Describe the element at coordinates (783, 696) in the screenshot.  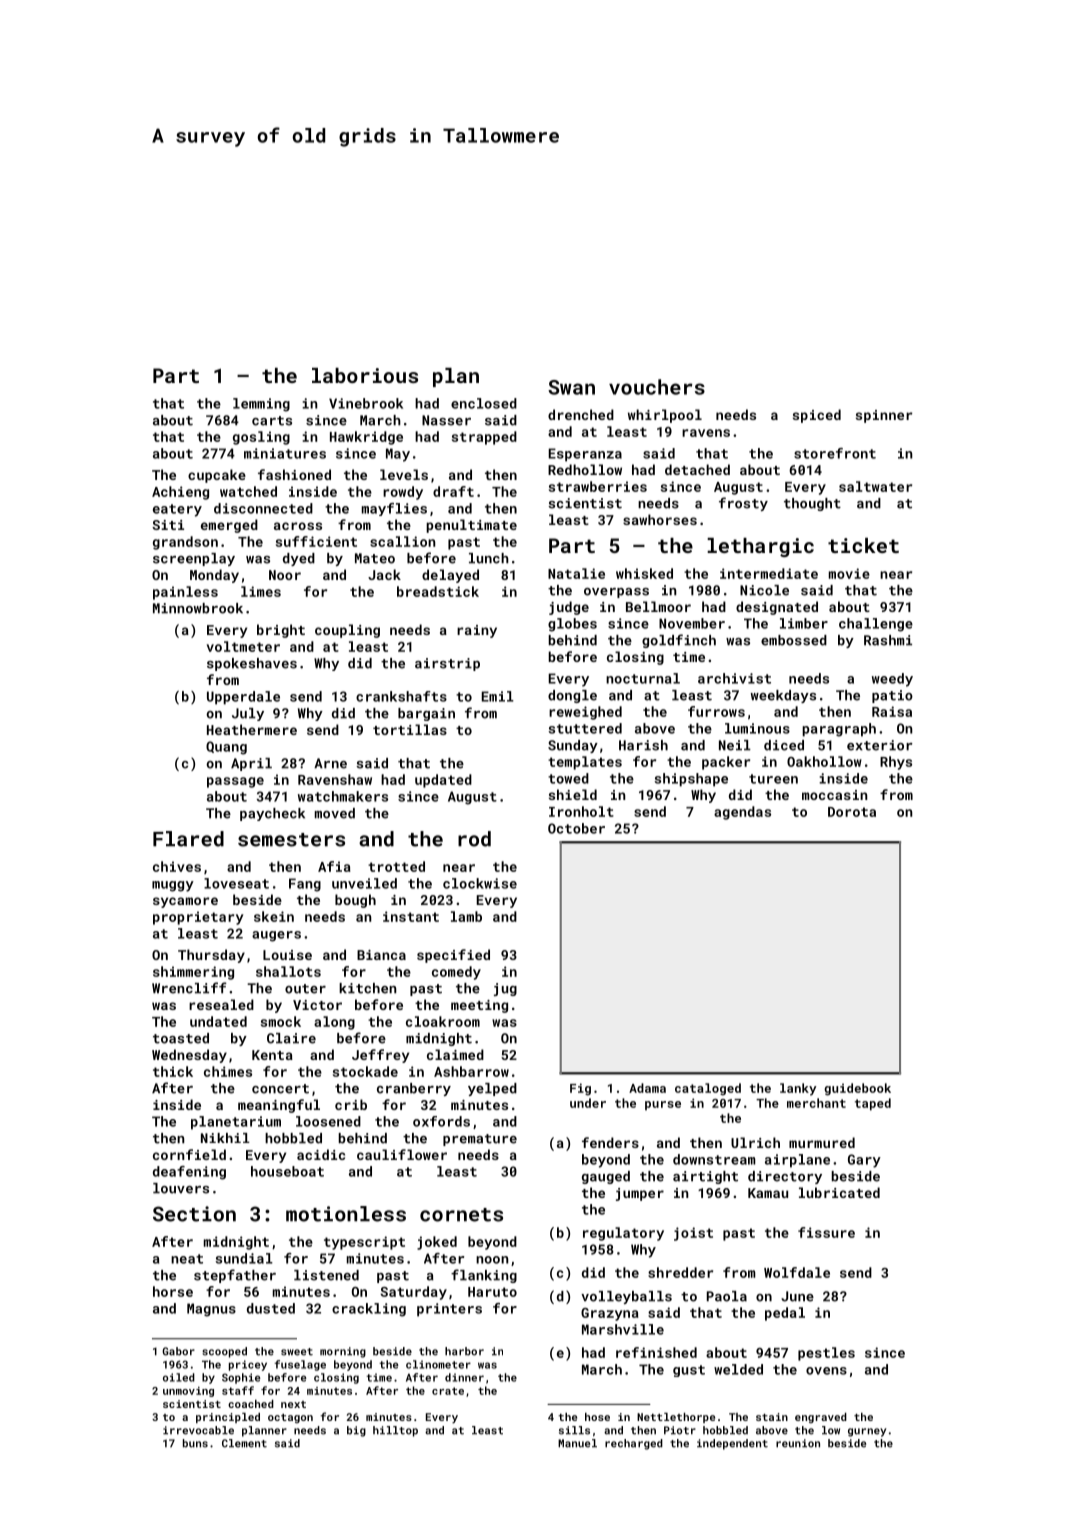
I see `weekdays` at that location.
